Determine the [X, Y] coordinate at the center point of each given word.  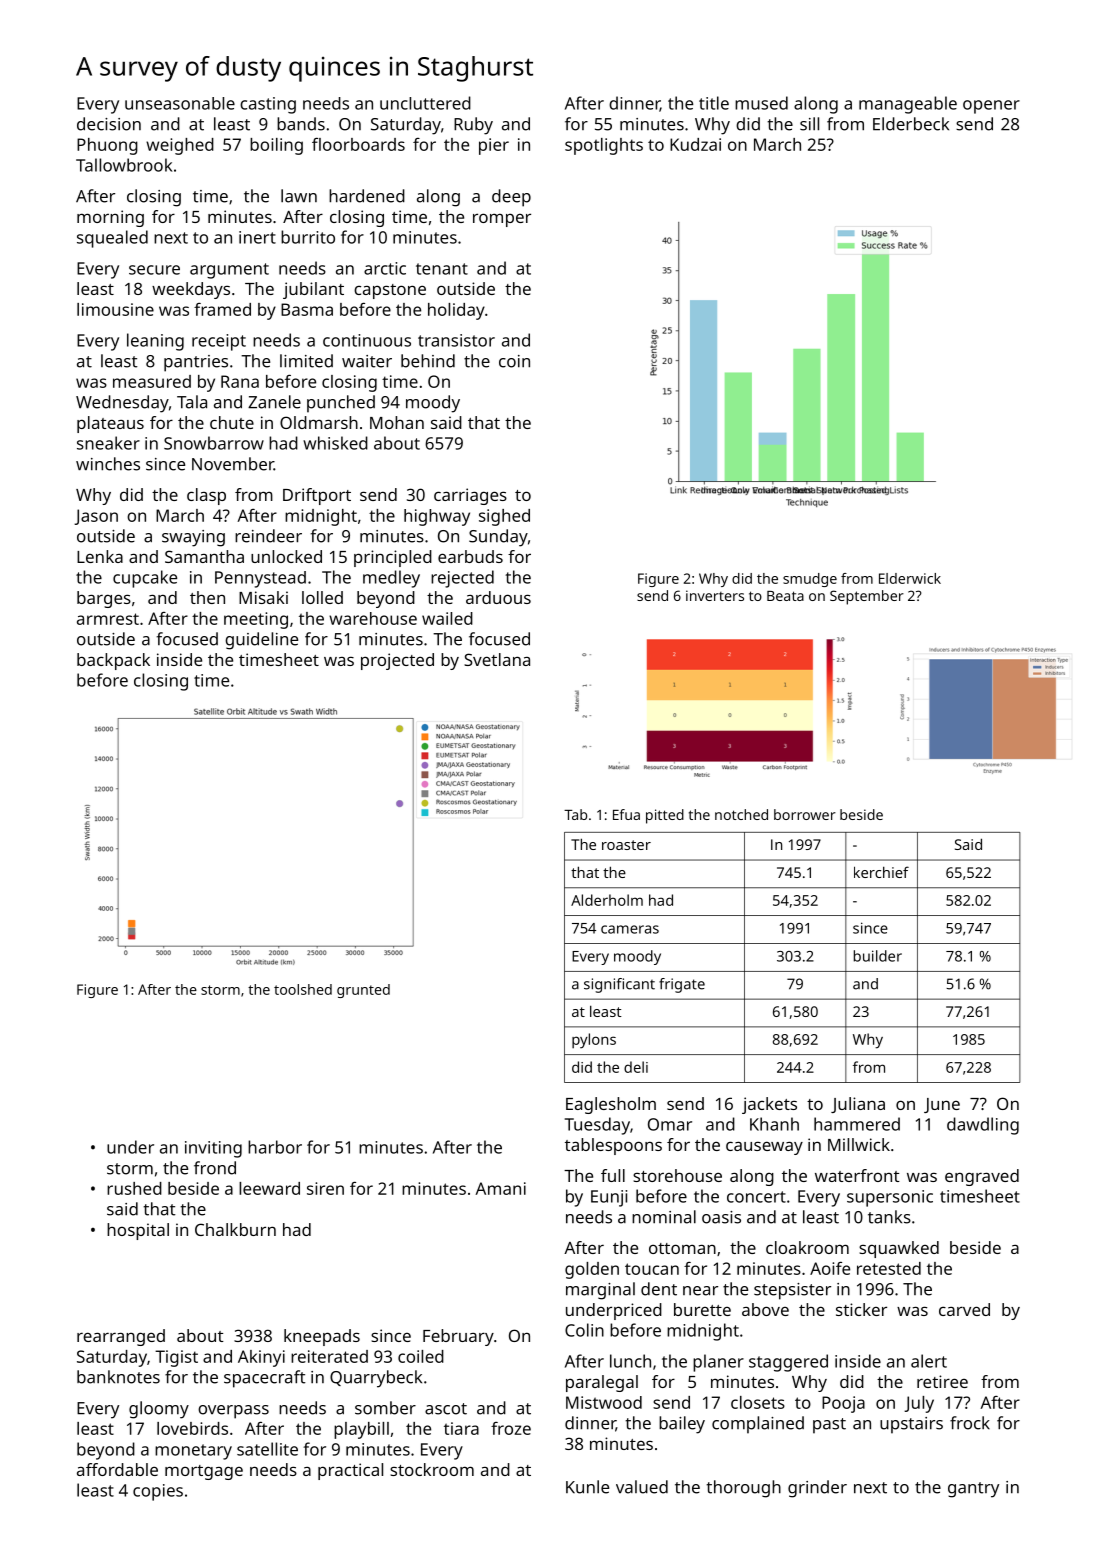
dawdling [983, 1126]
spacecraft [265, 1379]
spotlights [604, 146]
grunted [363, 991]
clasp [206, 496]
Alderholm [607, 900]
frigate [682, 985]
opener [991, 107]
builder [878, 956]
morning [110, 218]
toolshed [303, 989]
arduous [498, 597]
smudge [810, 580]
